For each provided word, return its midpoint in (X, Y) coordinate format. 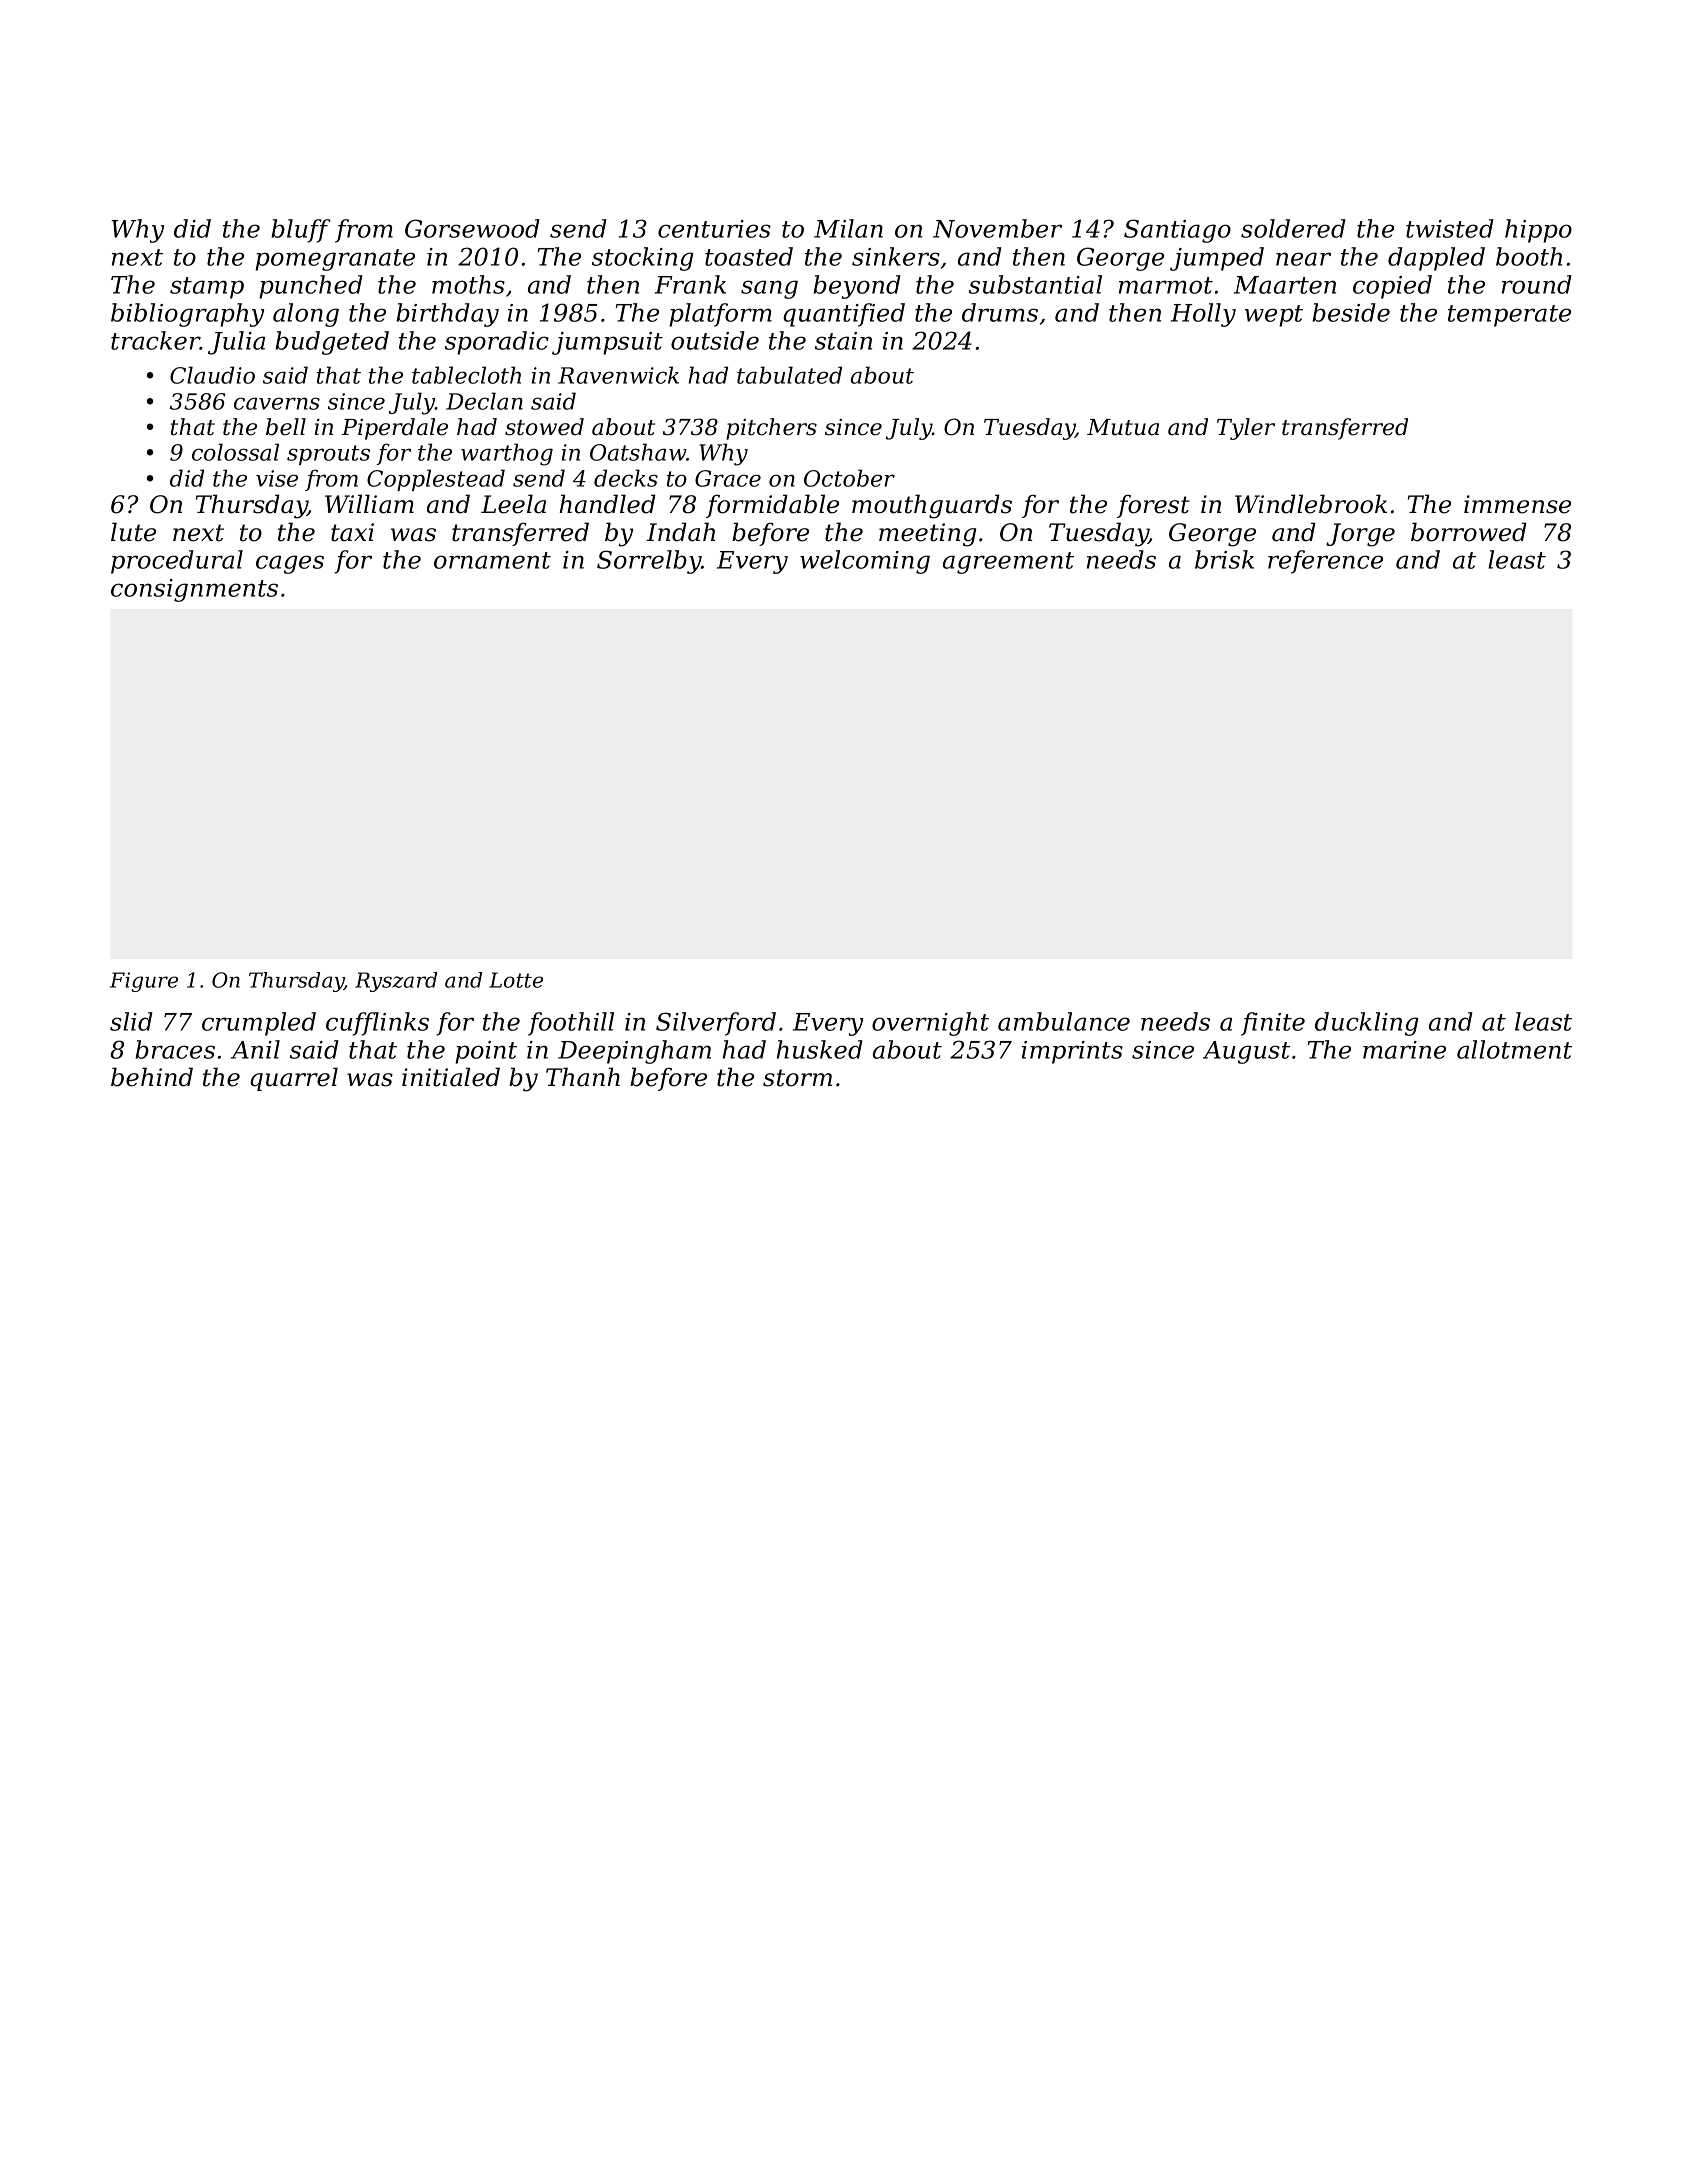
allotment (1514, 1049)
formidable (772, 506)
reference (1325, 562)
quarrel (294, 1079)
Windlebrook (1311, 504)
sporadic (497, 343)
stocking (643, 259)
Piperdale (395, 429)
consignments (194, 590)
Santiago (1177, 231)
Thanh (583, 1077)
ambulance (1064, 1021)
